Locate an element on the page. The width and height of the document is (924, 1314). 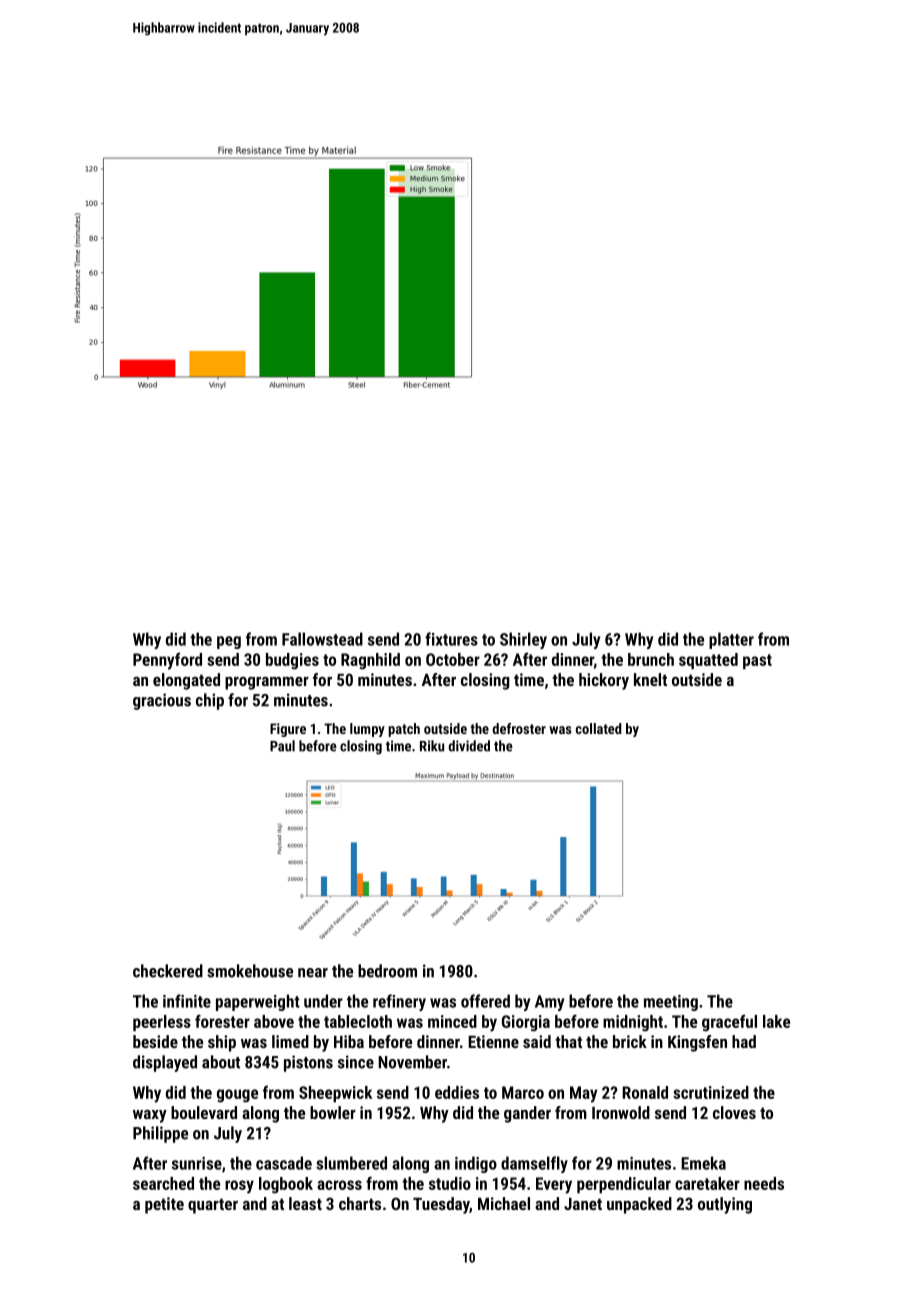
past is located at coordinates (757, 661).
